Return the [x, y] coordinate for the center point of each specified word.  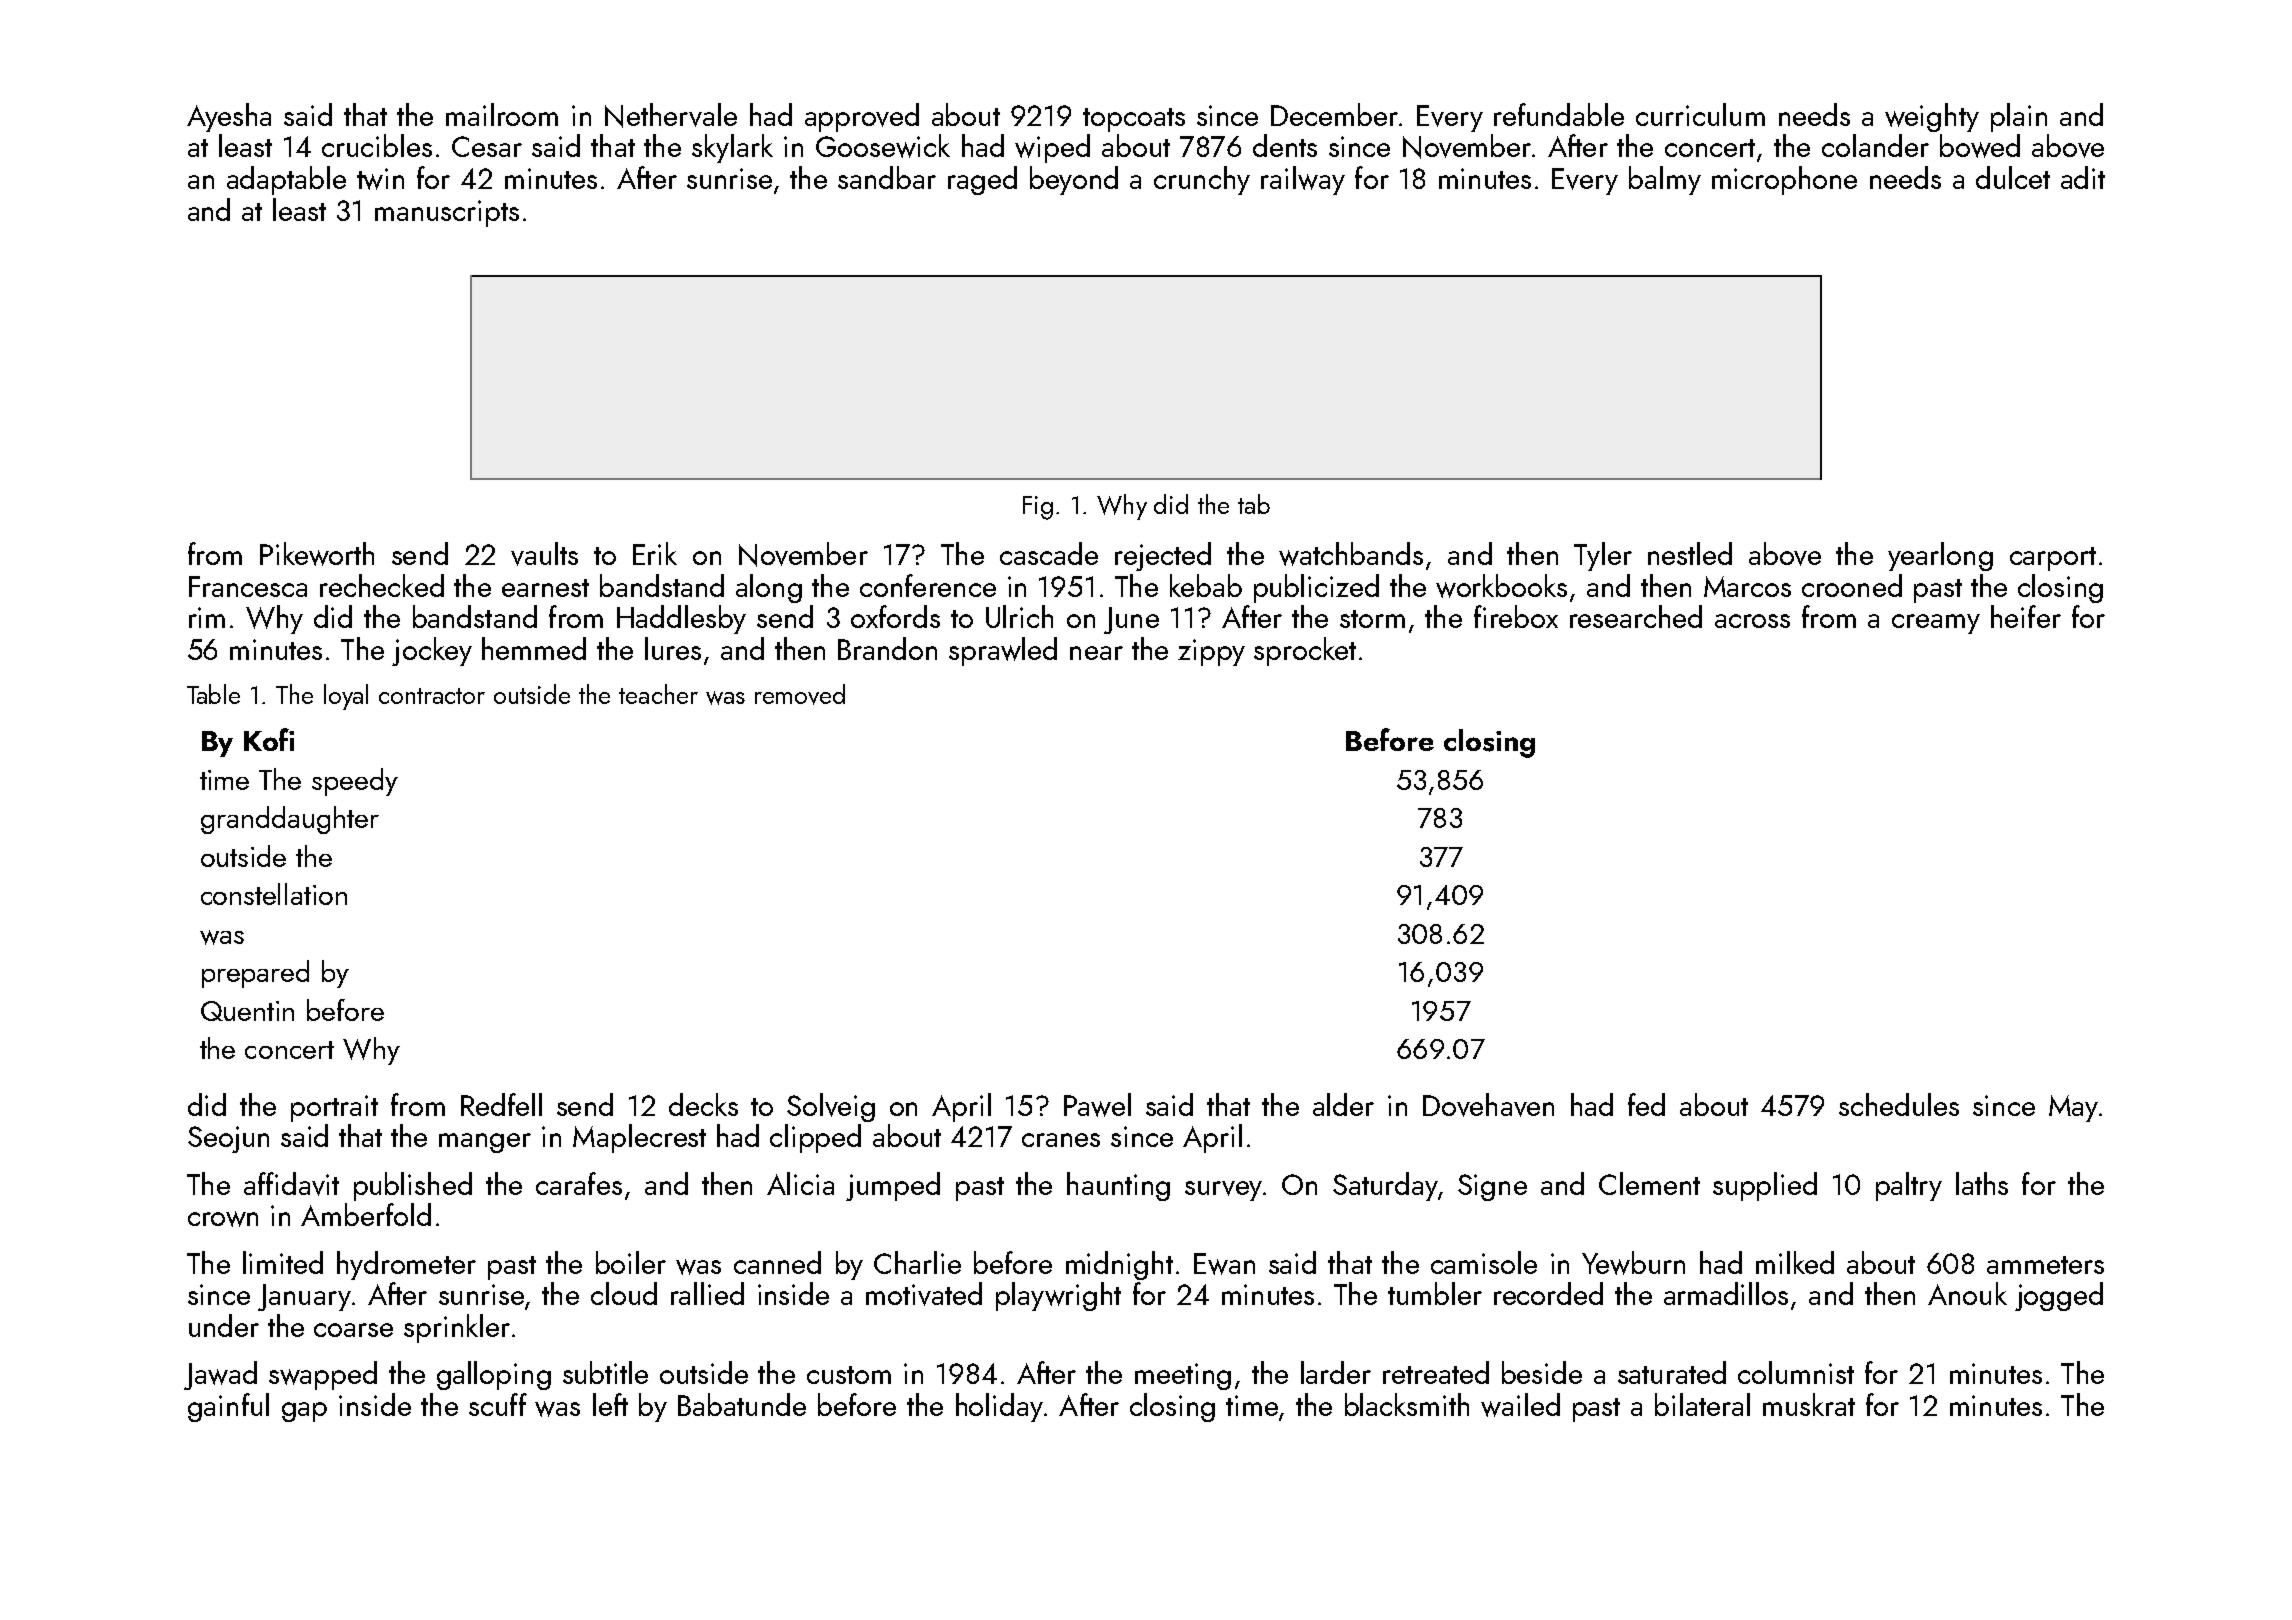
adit [2083, 177]
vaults [544, 554]
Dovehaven [1488, 1105]
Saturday [1385, 1186]
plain [2019, 117]
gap [304, 1412]
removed [800, 694]
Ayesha [229, 117]
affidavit [291, 1184]
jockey [432, 651]
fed [1646, 1104]
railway [1303, 180]
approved [862, 117]
